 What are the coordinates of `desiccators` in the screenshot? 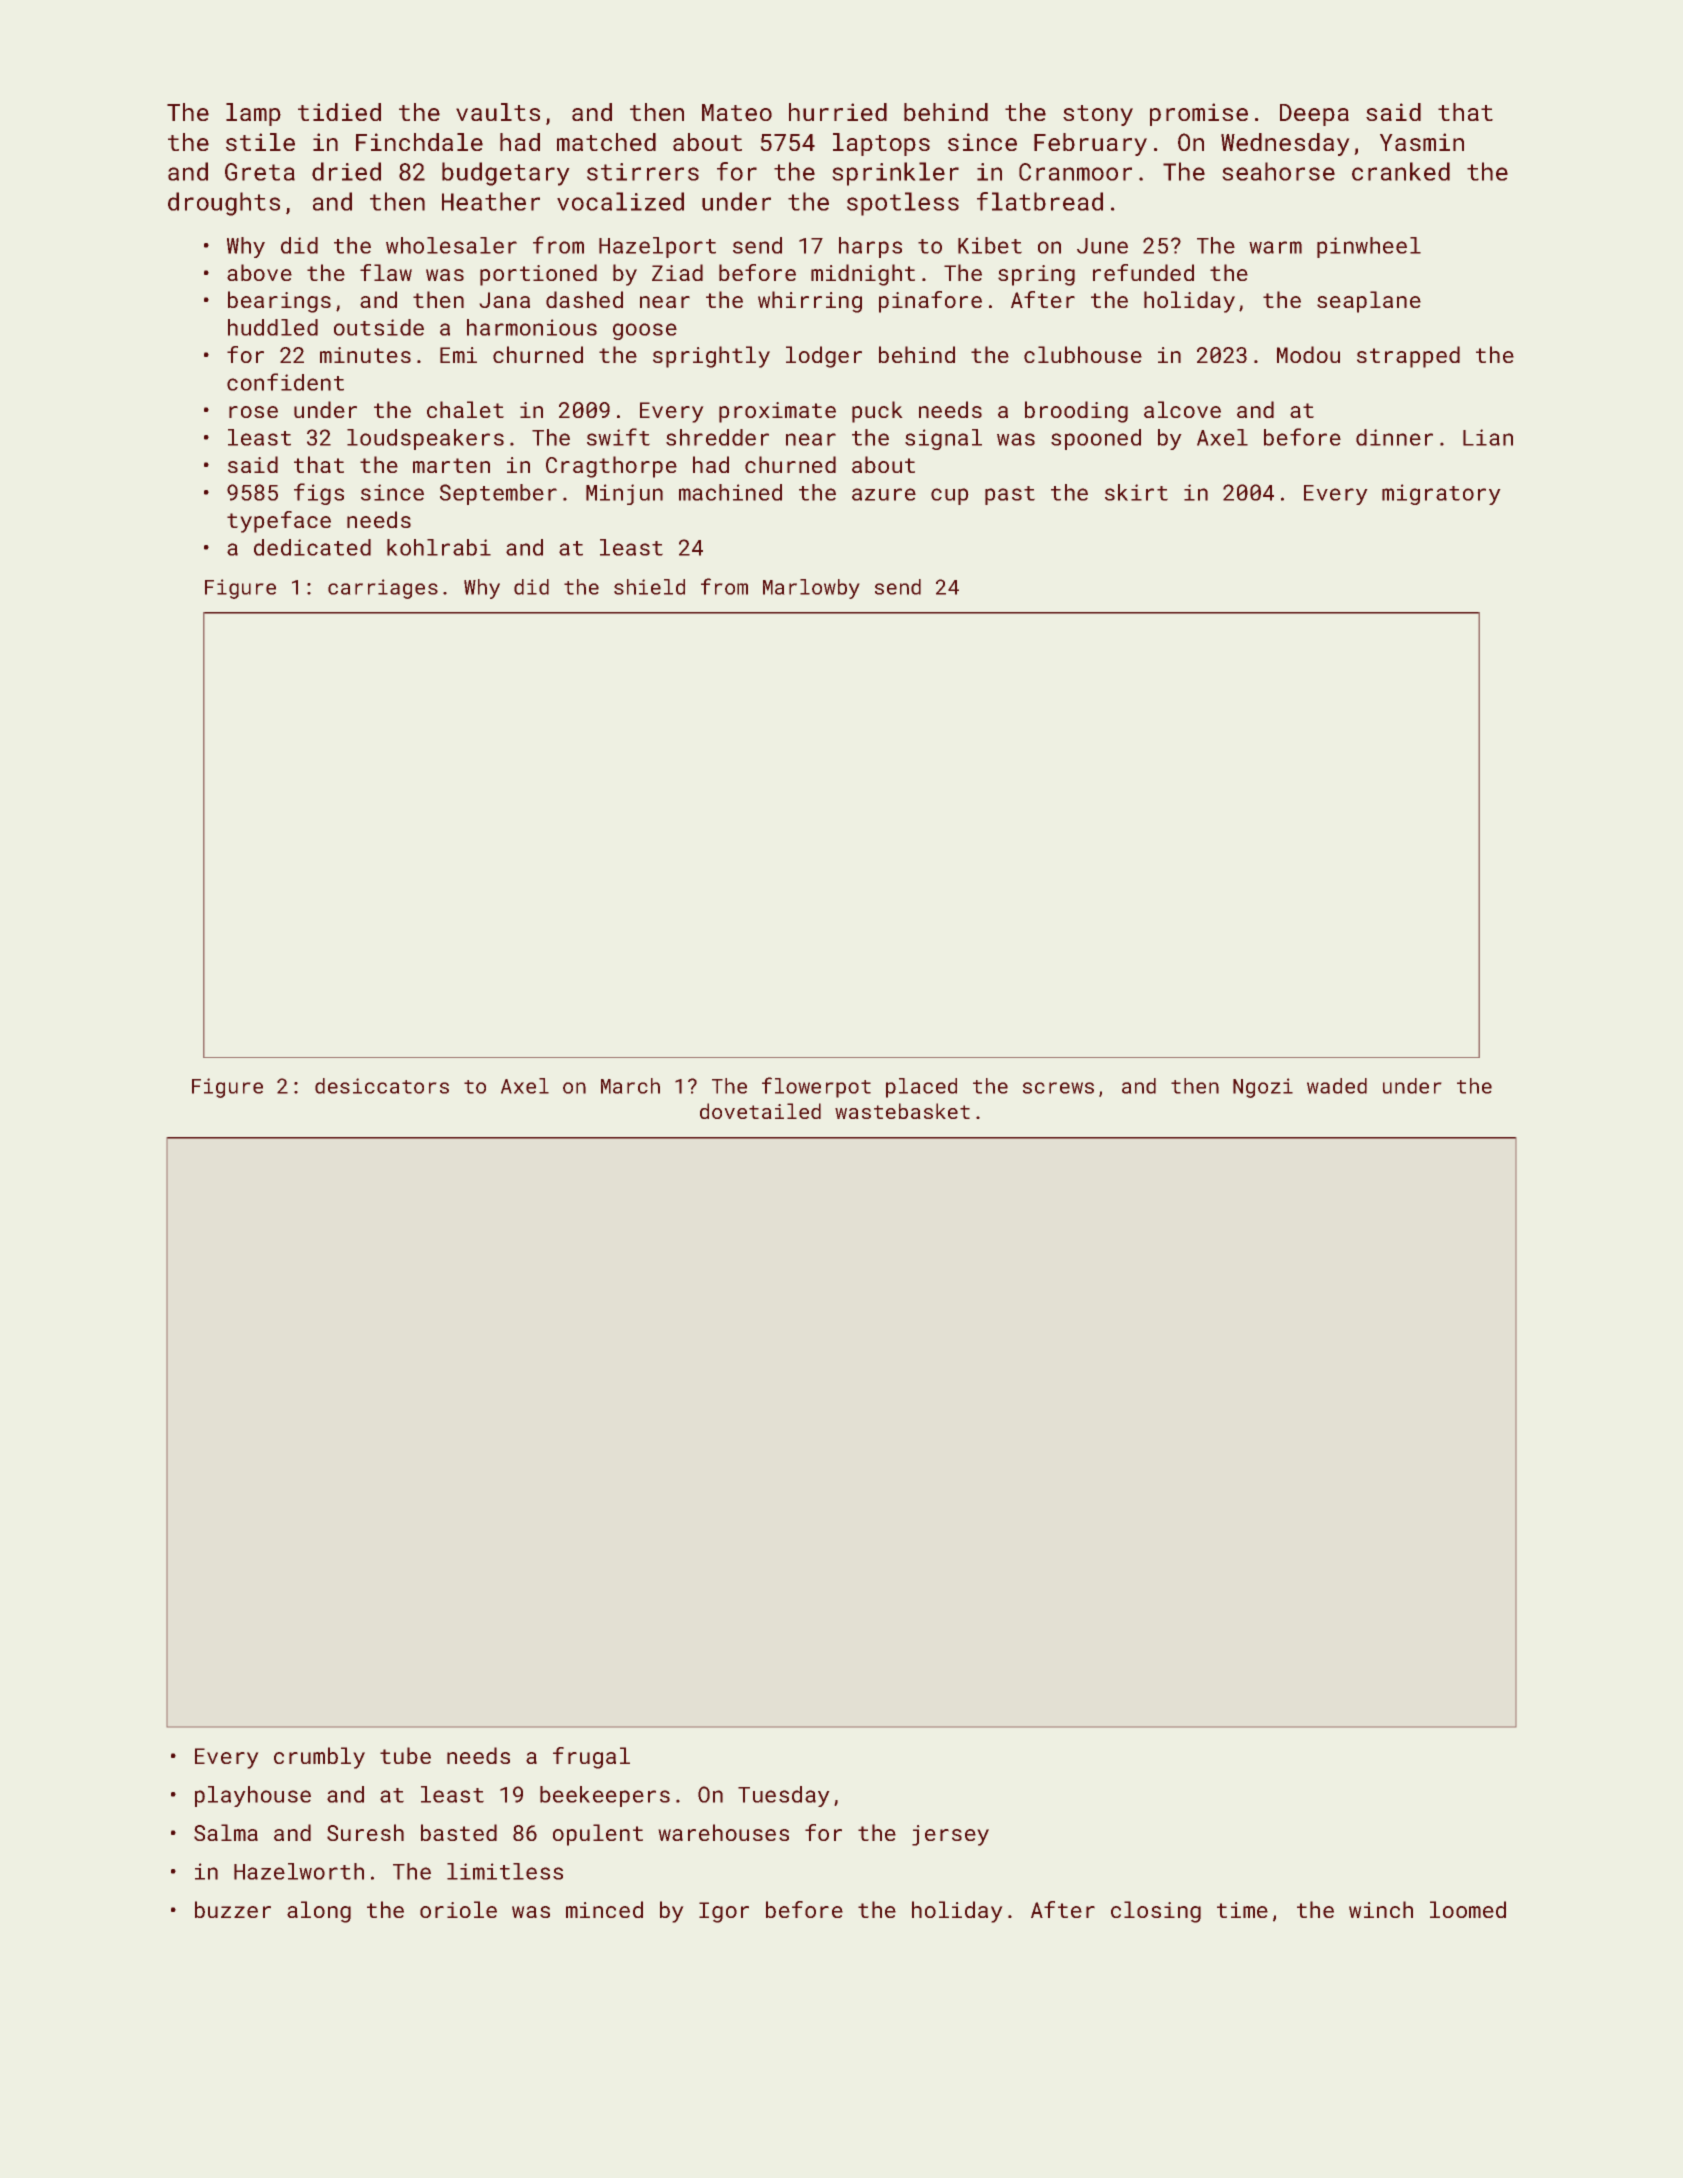 It's located at (382, 1086).
